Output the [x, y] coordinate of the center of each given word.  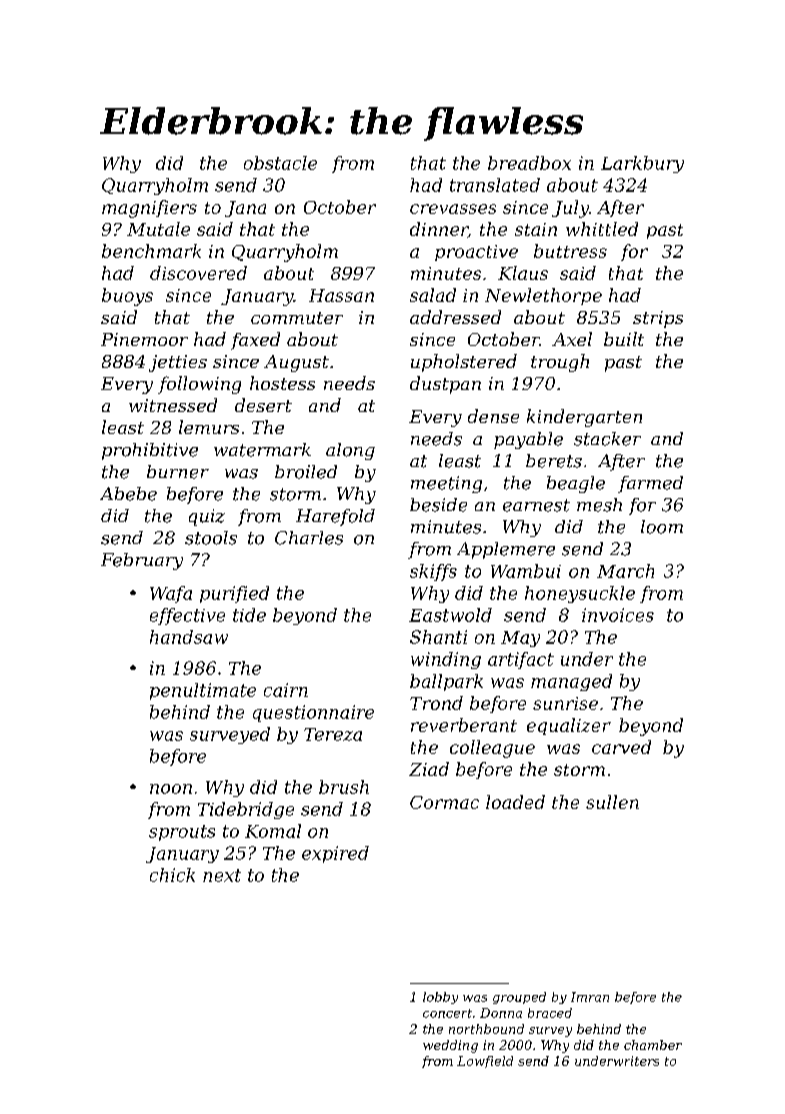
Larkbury [642, 164]
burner [178, 472]
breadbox [529, 163]
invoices [618, 615]
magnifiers [149, 209]
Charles [309, 538]
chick [172, 875]
